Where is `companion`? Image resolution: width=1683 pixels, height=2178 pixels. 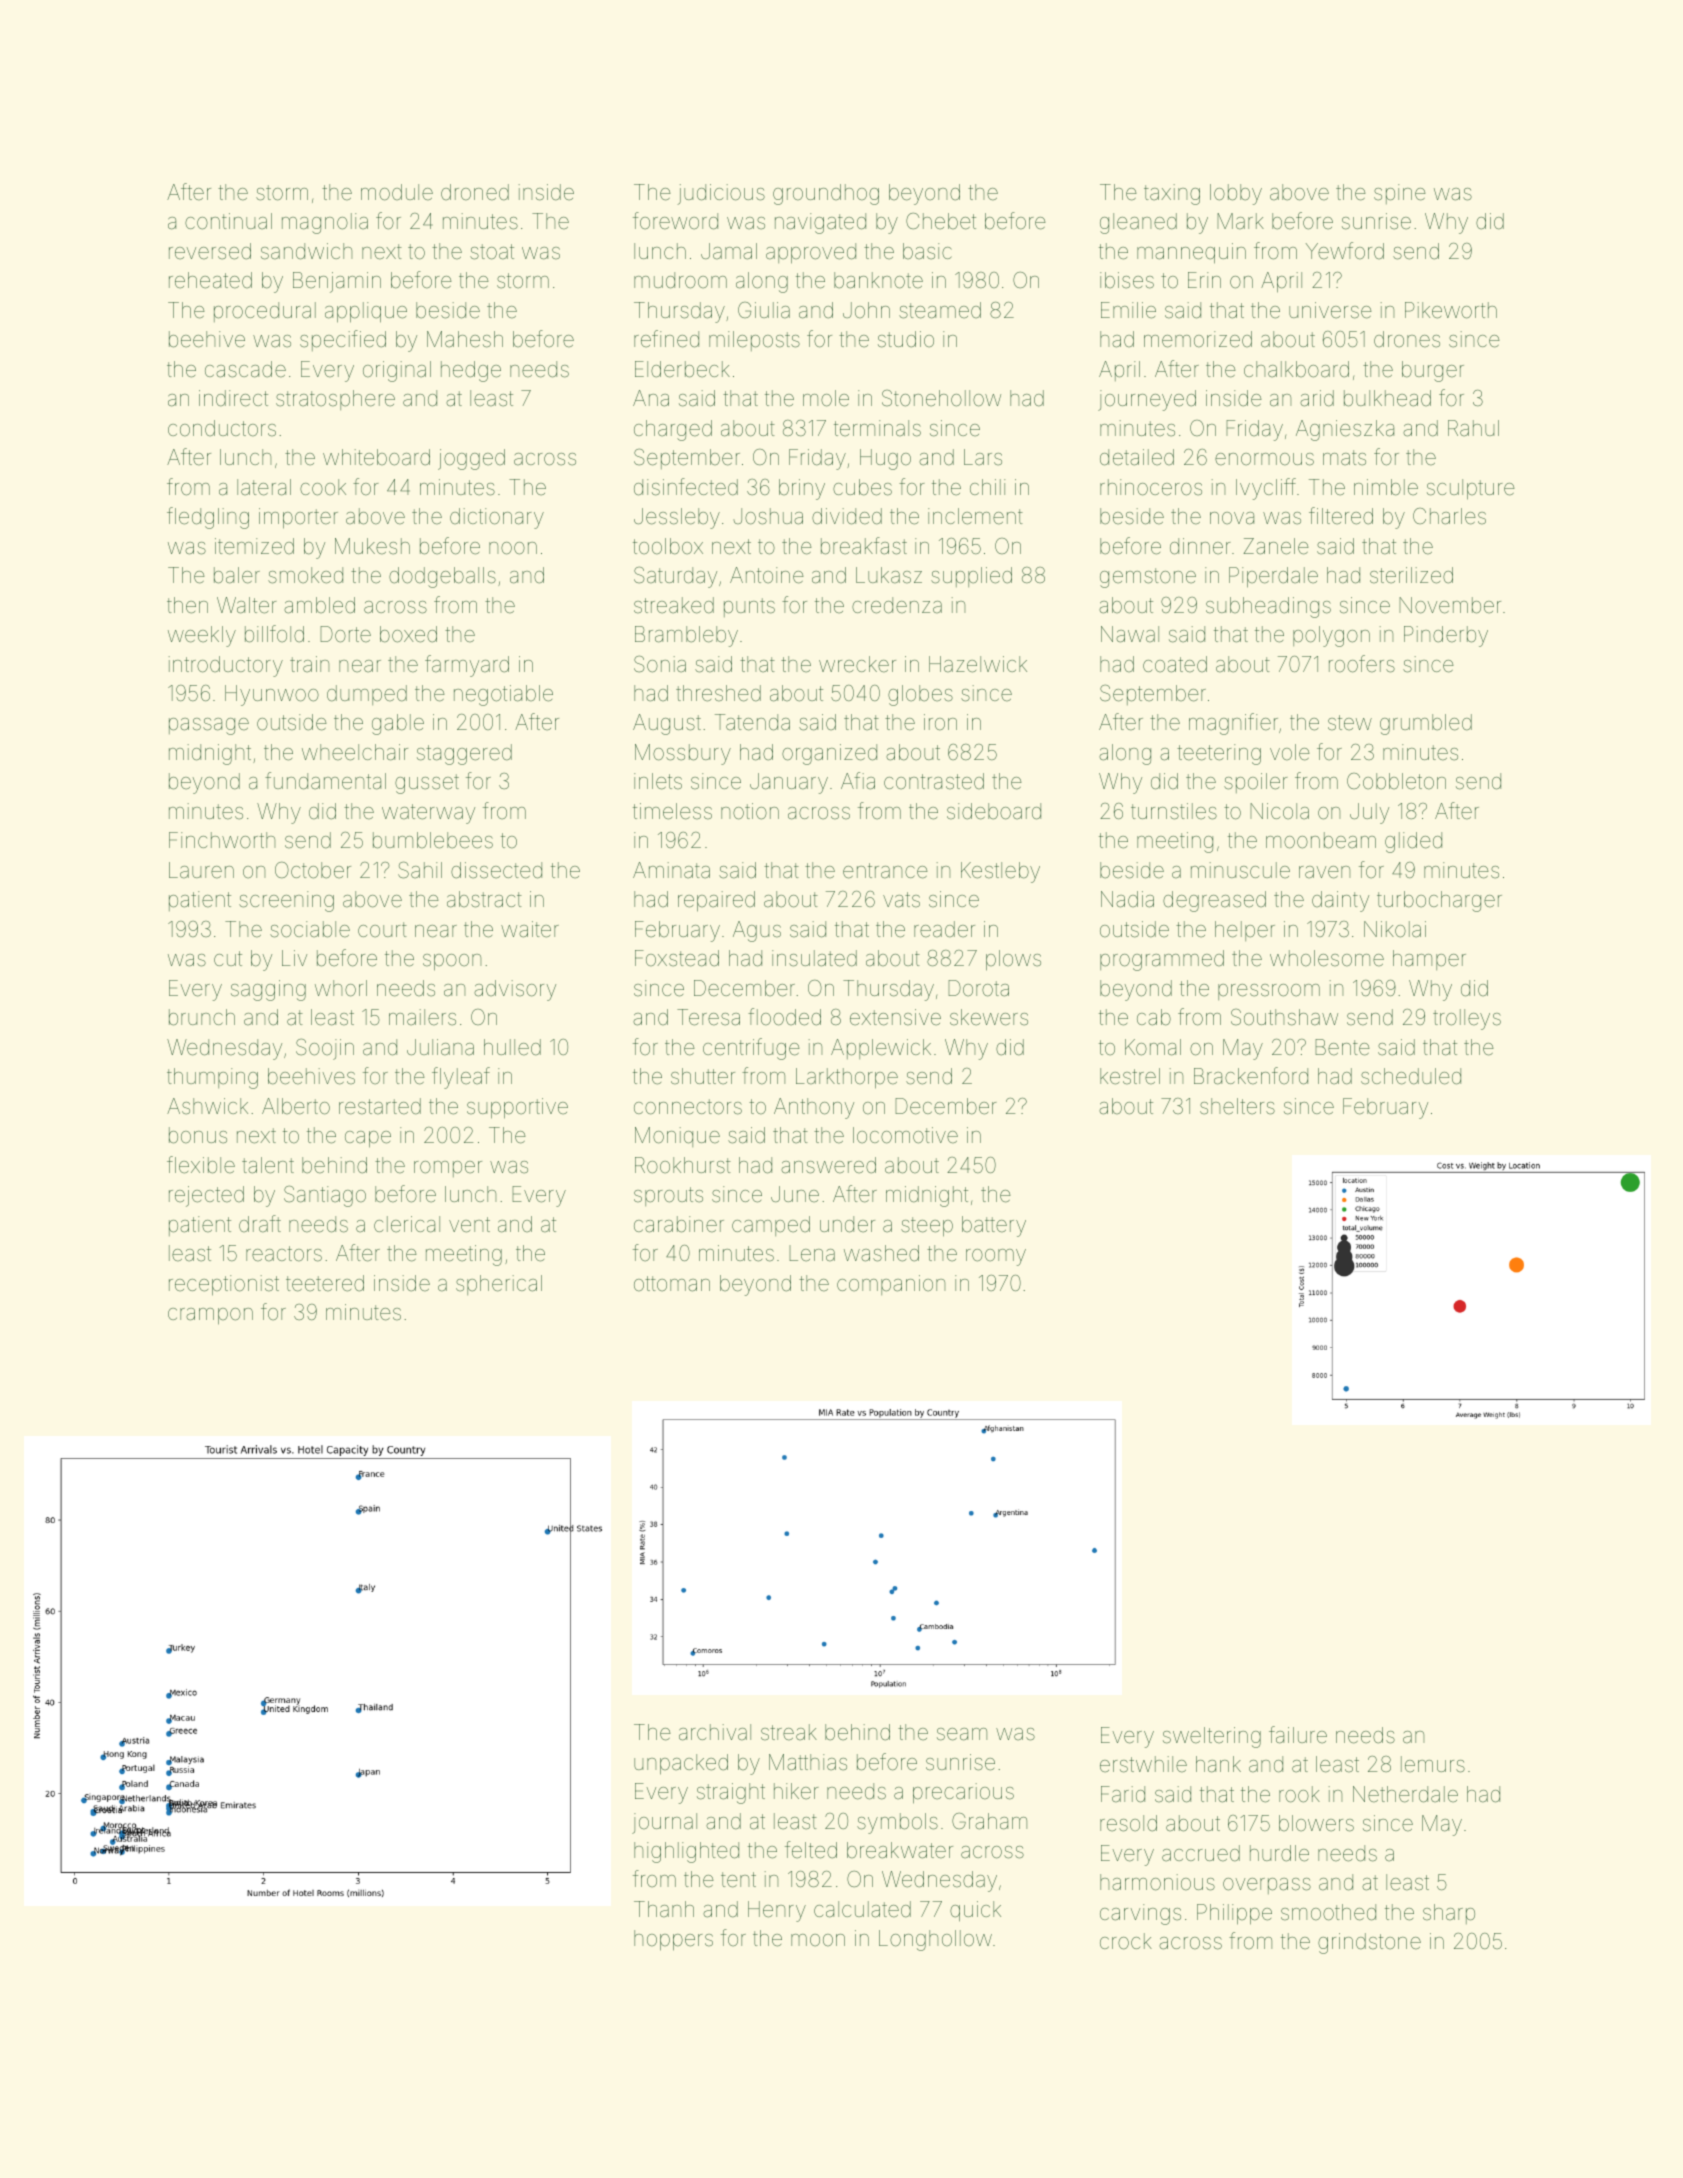
companion is located at coordinates (891, 1285).
